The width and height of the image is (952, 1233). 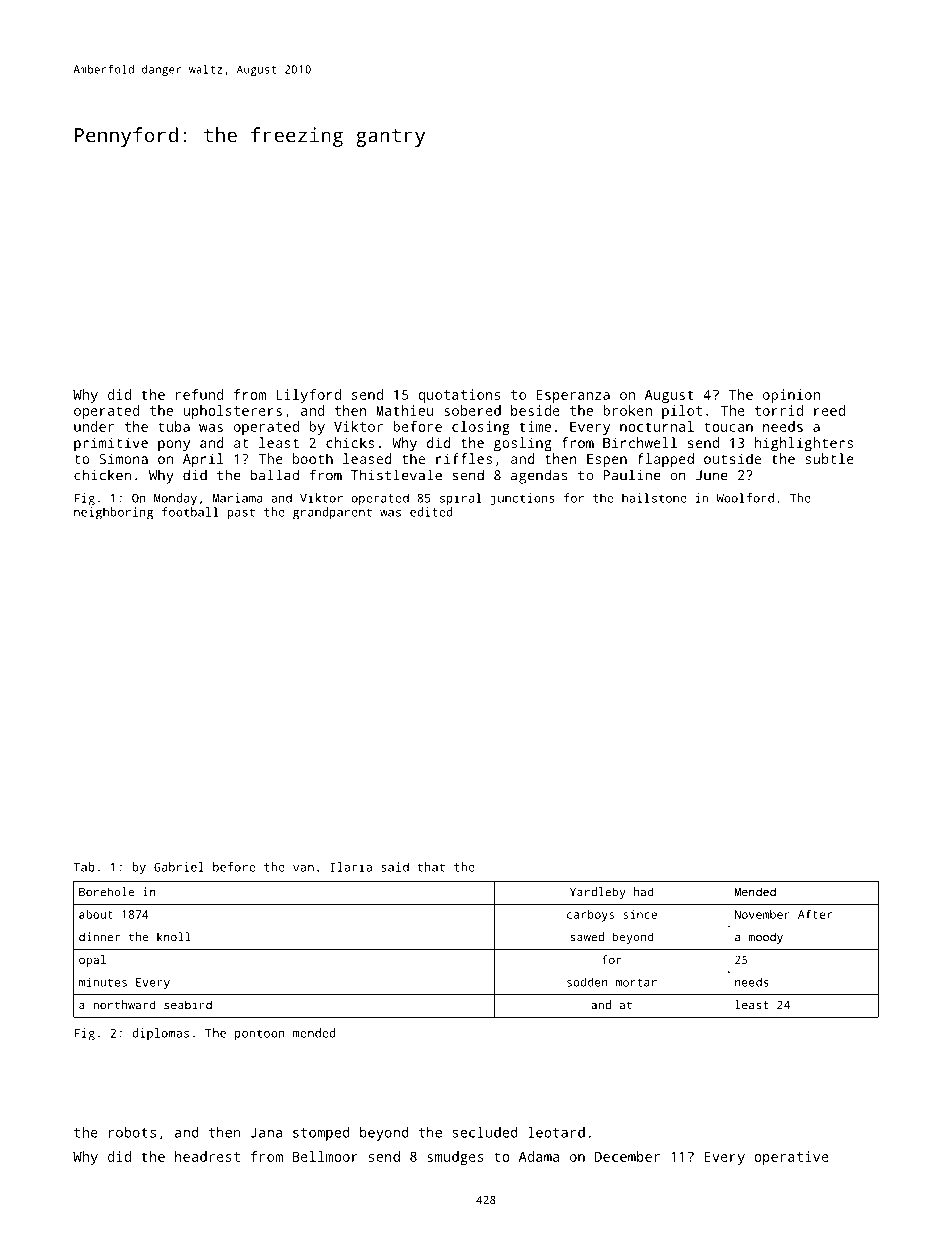 I want to click on primitive, so click(x=111, y=444).
